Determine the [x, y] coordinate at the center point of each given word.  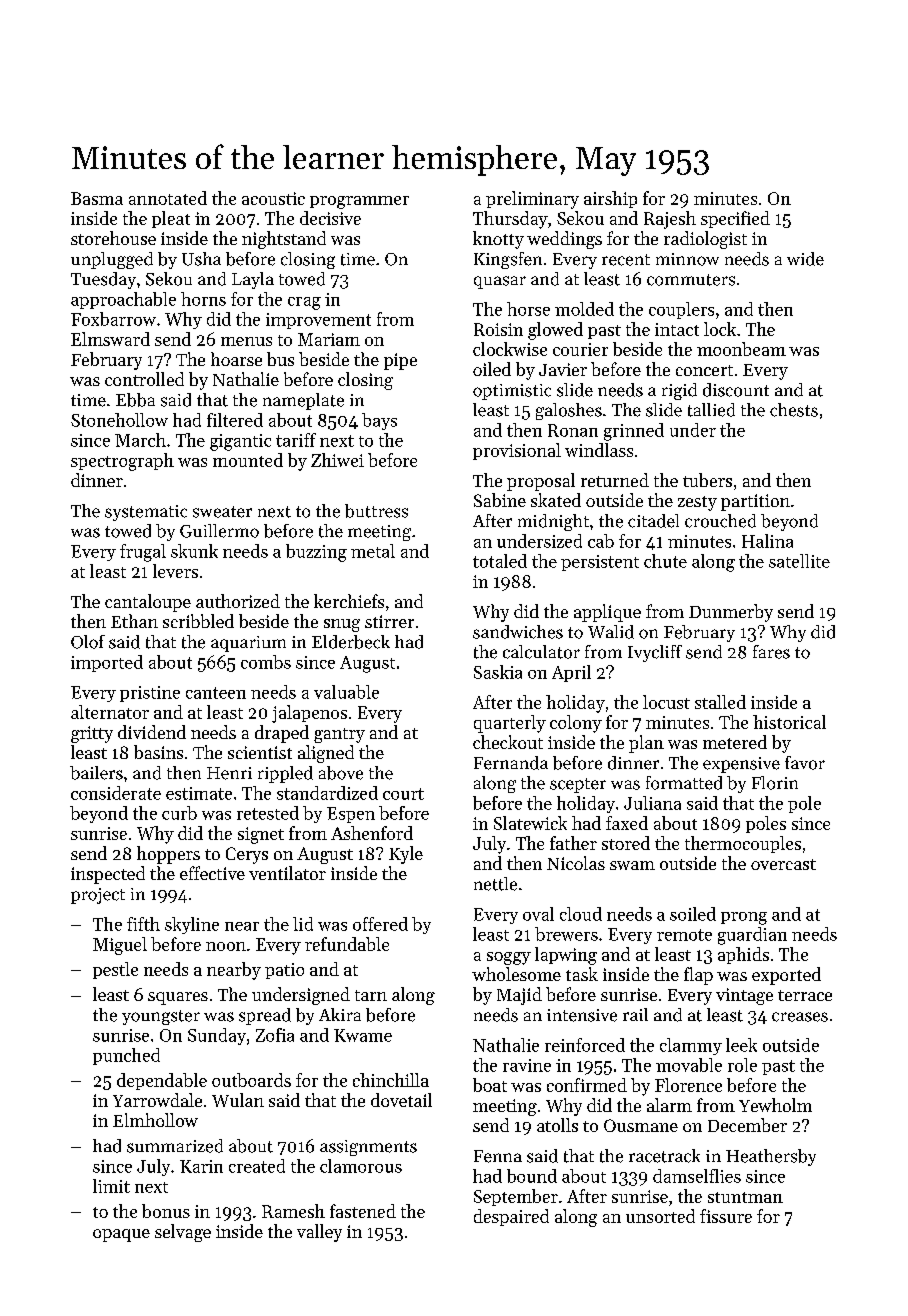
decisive [330, 218]
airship [610, 199]
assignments [368, 1148]
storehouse [113, 238]
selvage [183, 1233]
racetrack [664, 1156]
